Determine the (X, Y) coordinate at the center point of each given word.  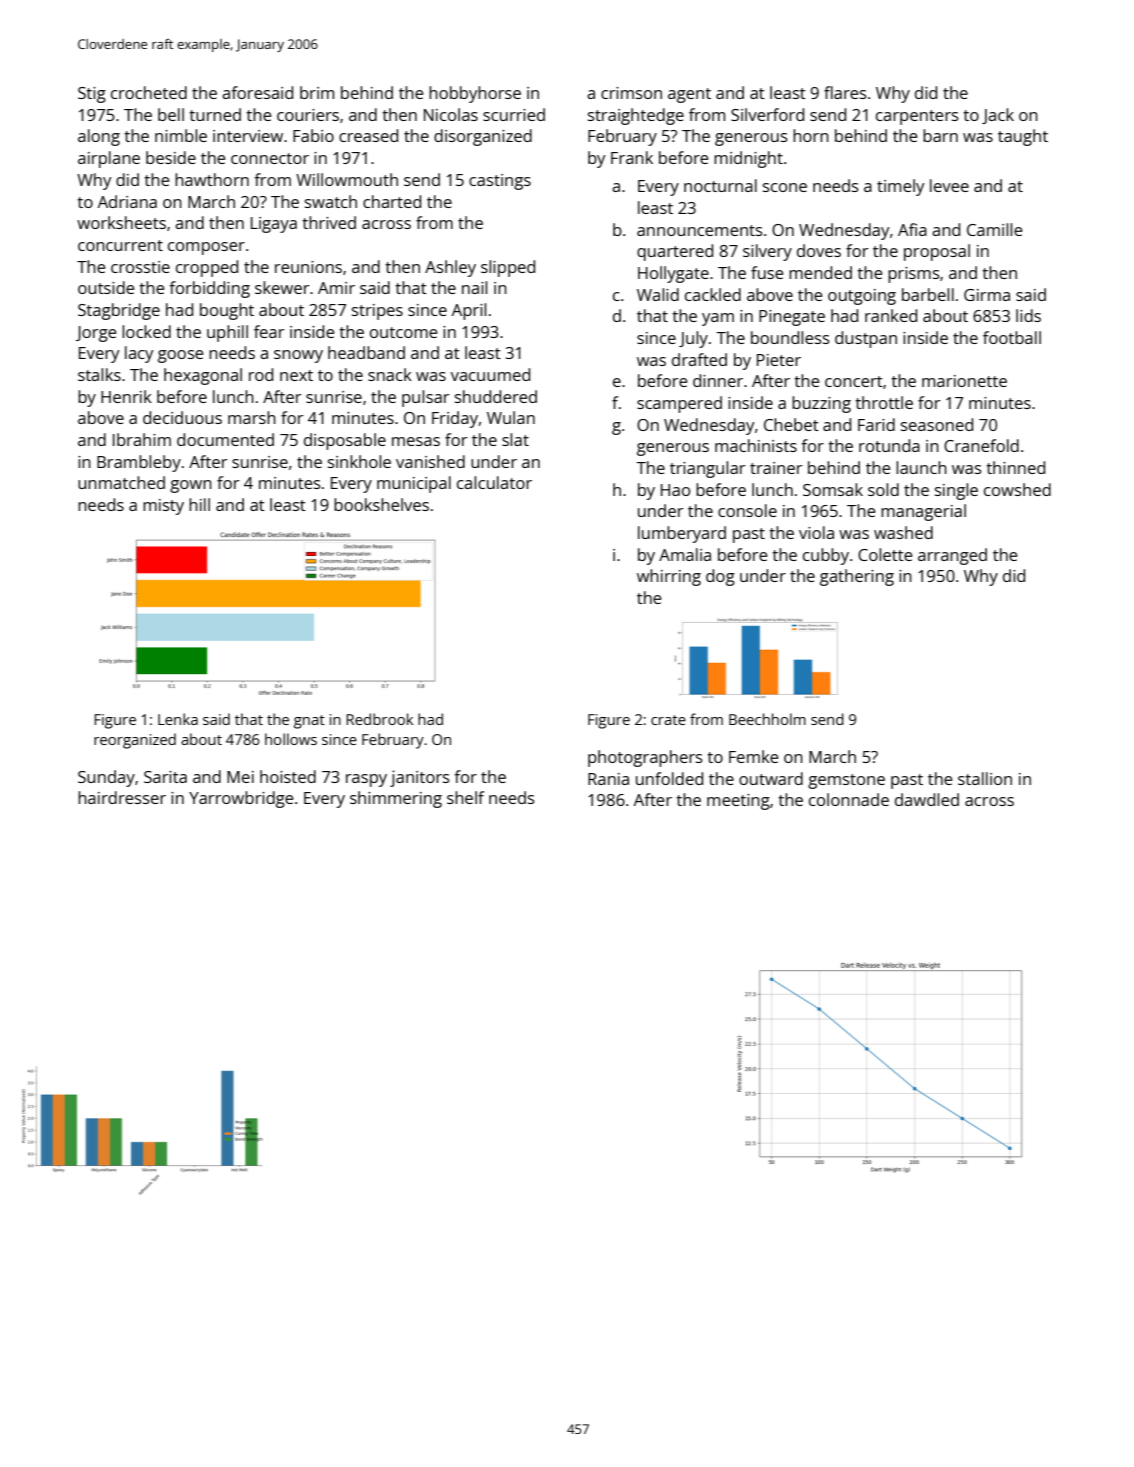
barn (940, 135)
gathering (857, 577)
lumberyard (682, 534)
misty (163, 507)
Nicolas (451, 114)
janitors (420, 778)
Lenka (178, 719)
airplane (109, 159)
